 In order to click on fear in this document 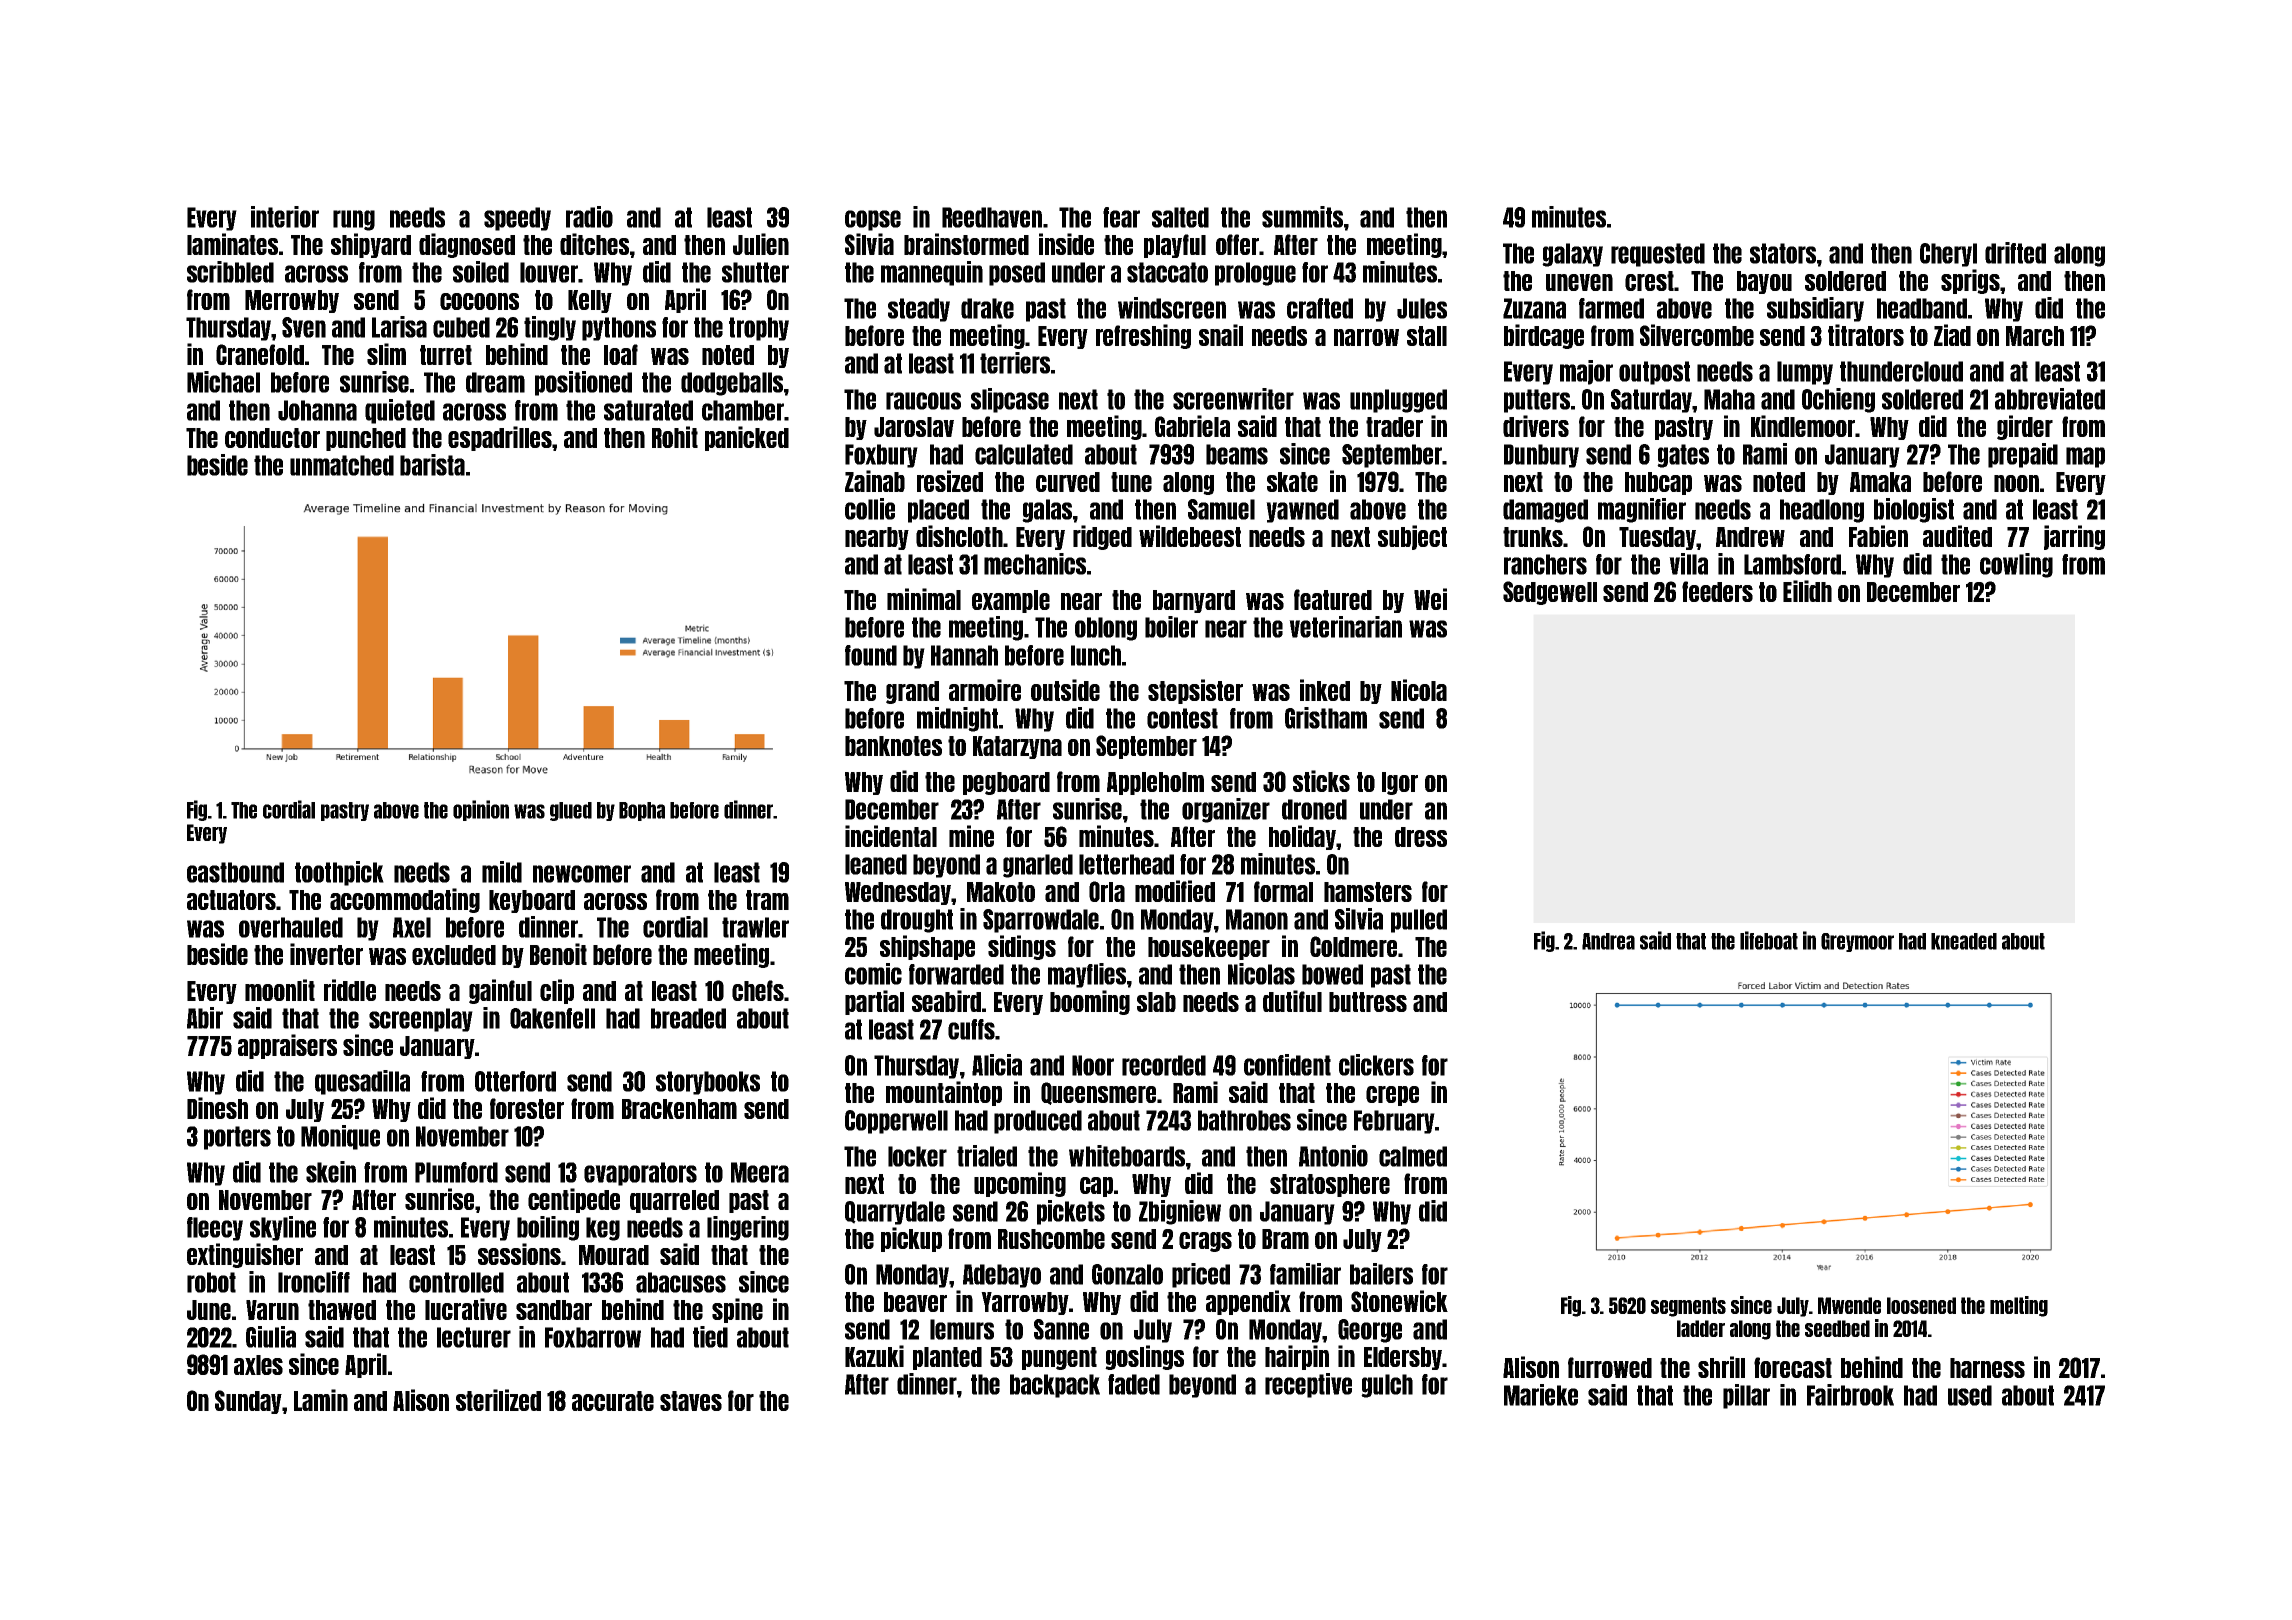, I will do `click(1121, 217)`.
